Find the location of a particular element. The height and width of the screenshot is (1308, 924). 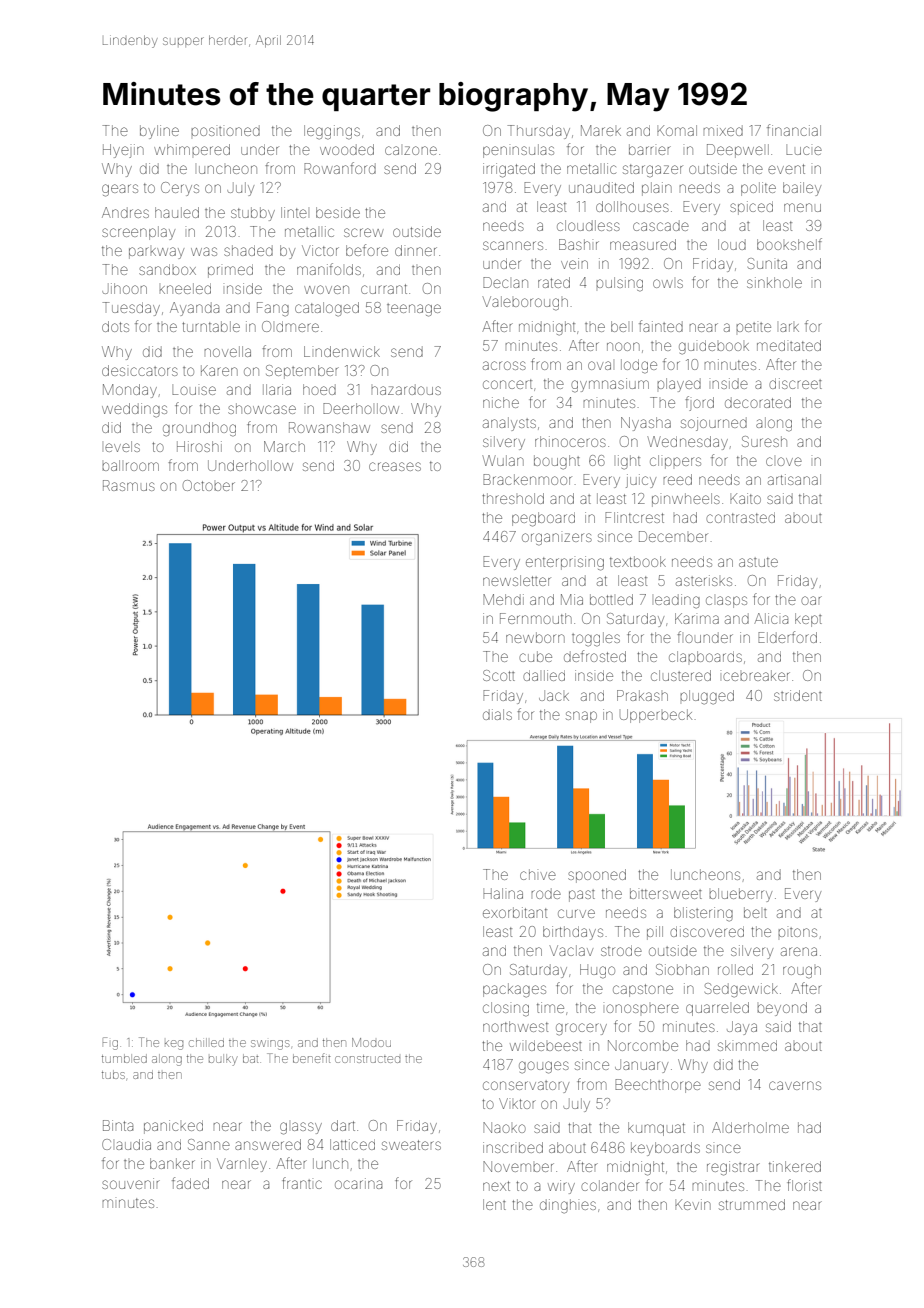

sojourned is located at coordinates (714, 424).
